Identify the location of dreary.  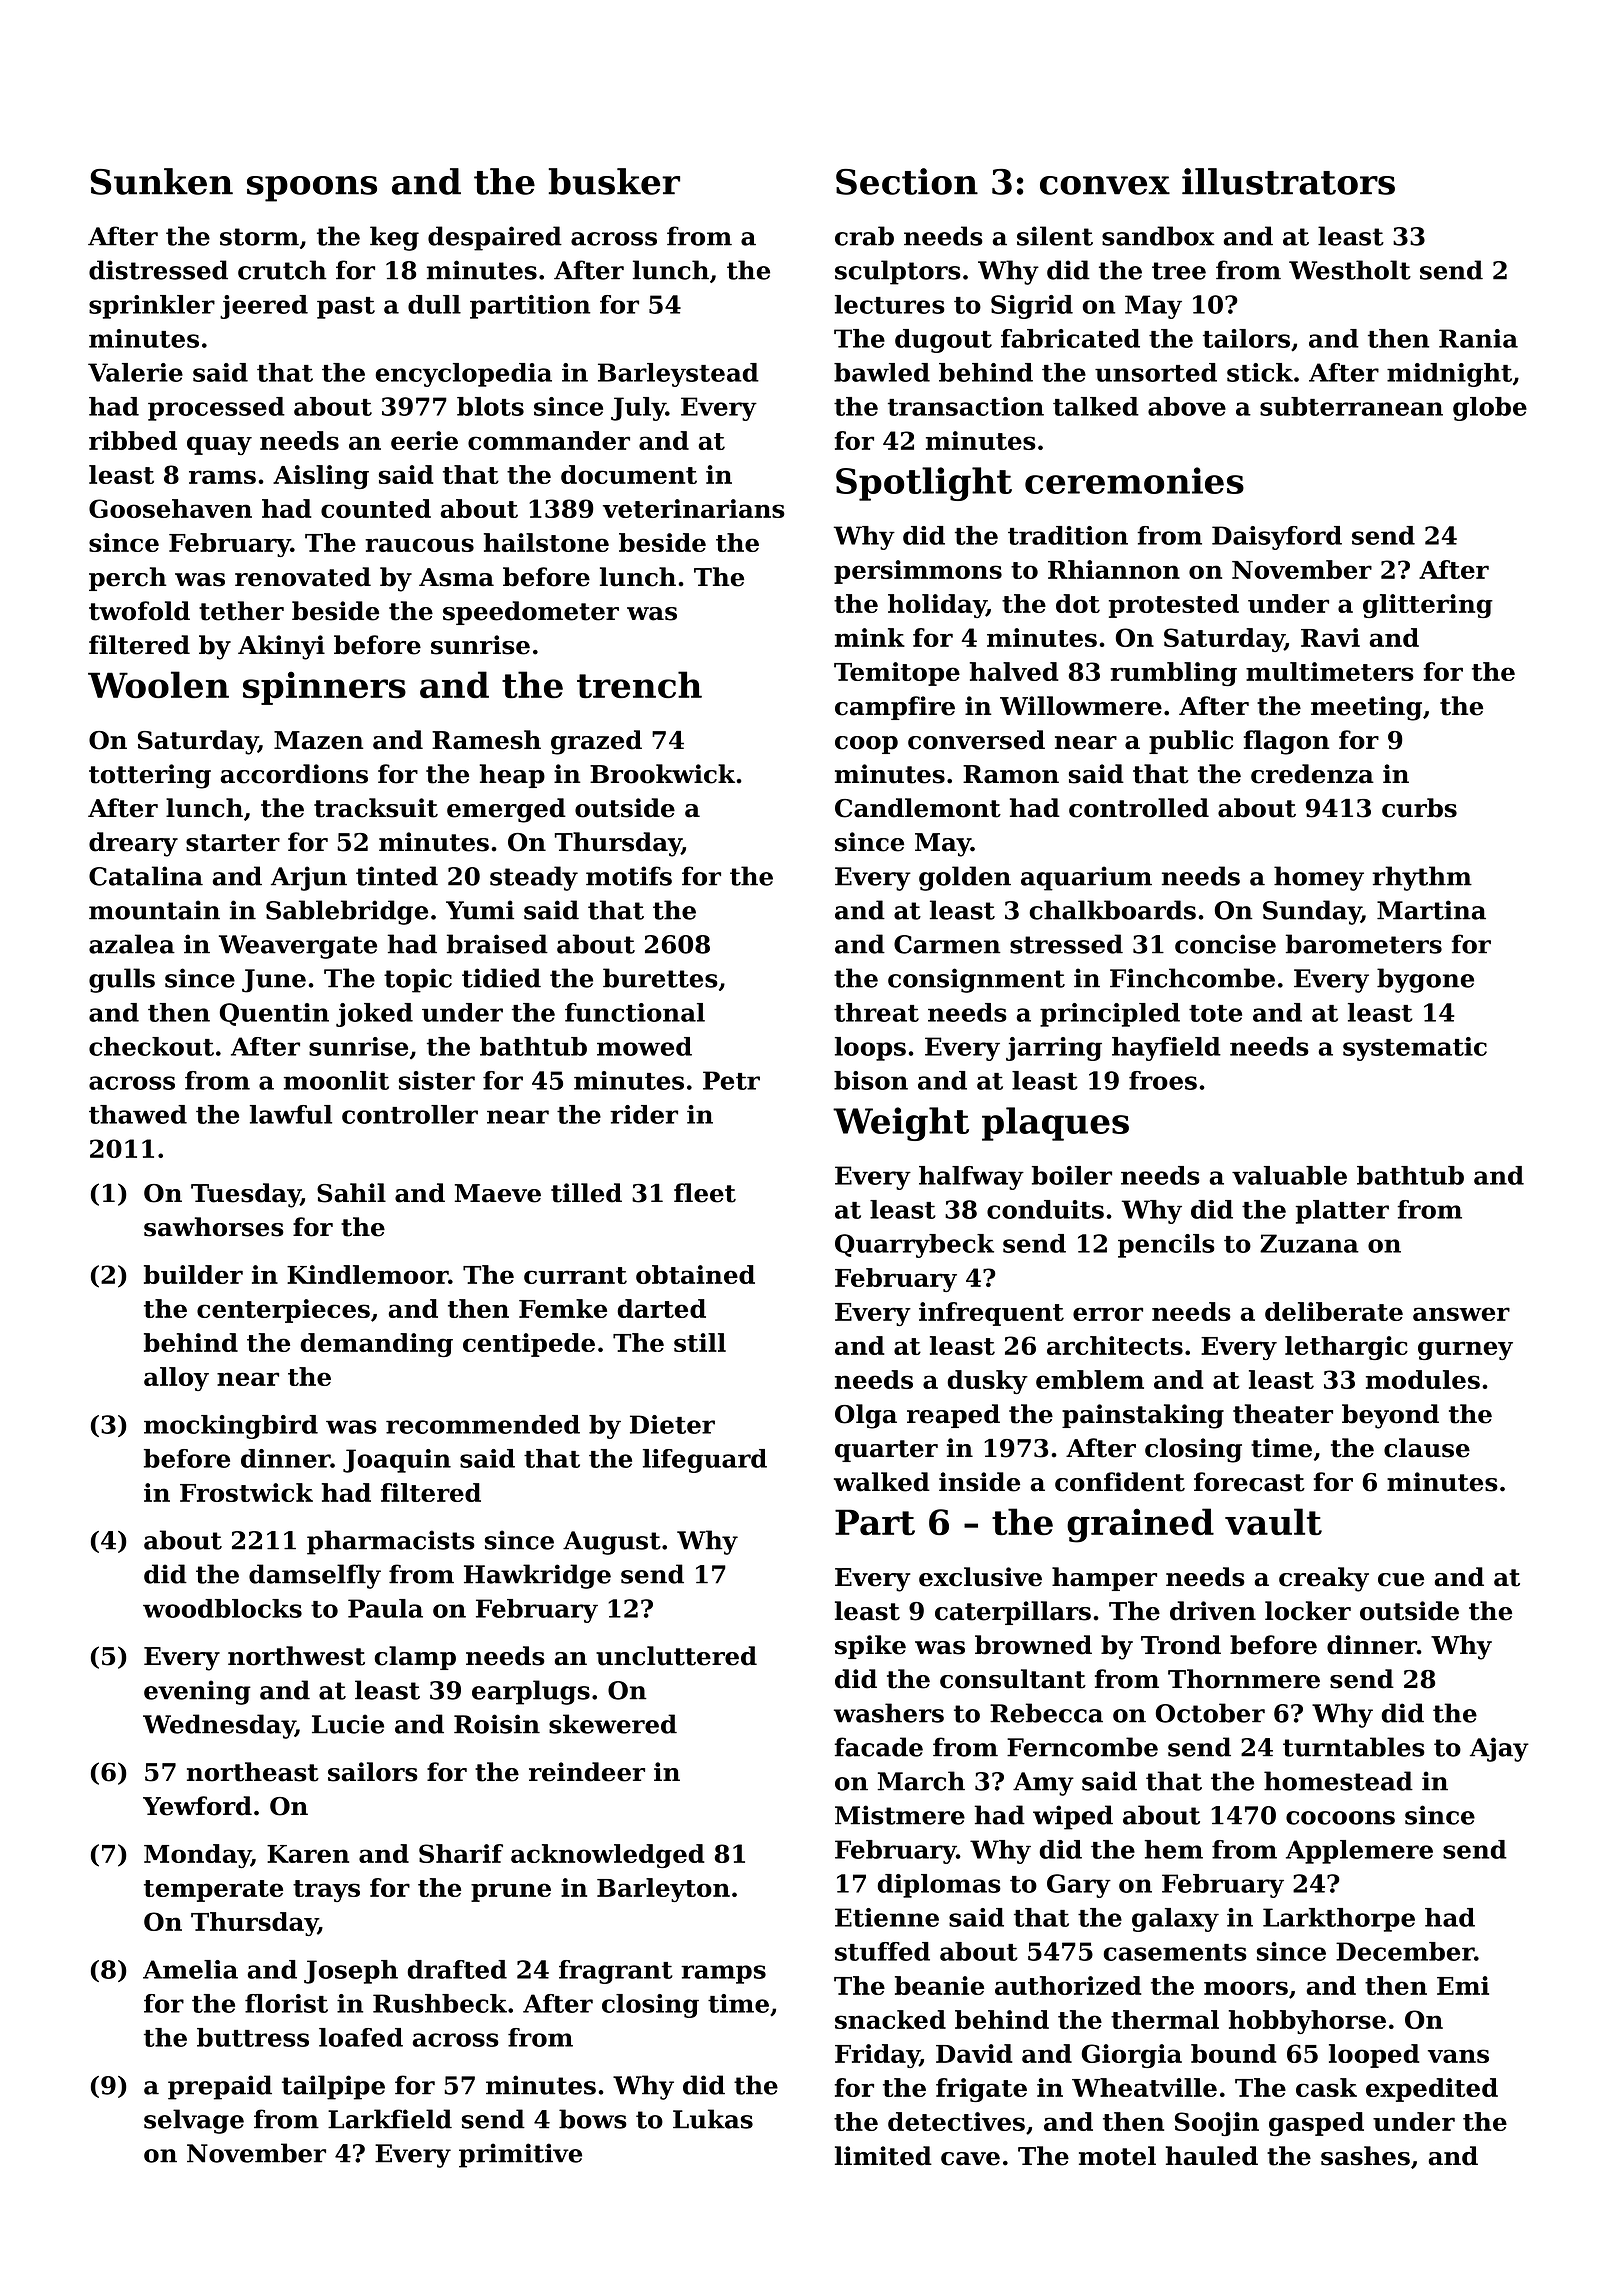
(133, 844).
